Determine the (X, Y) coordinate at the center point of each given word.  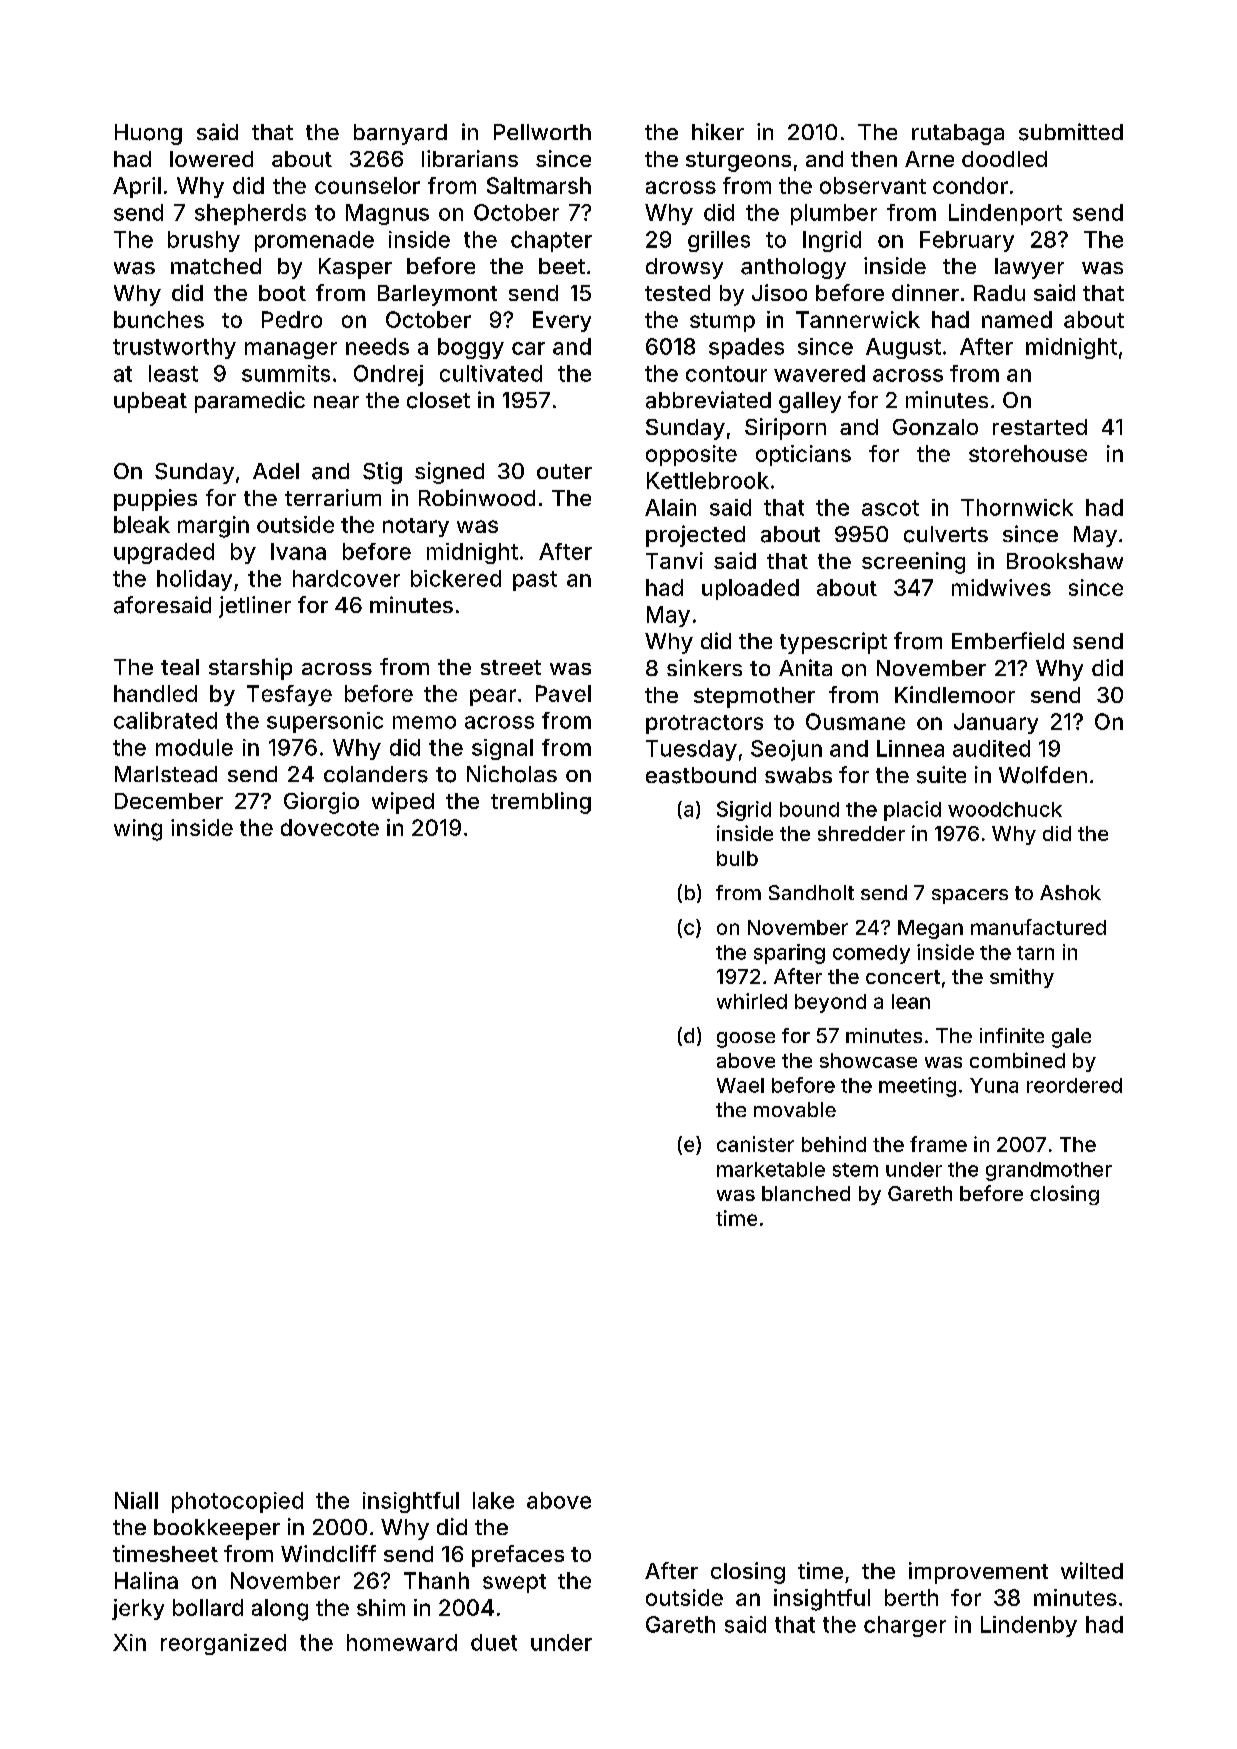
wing (138, 830)
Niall (136, 1500)
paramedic (250, 402)
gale (1071, 1038)
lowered (211, 159)
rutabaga (958, 134)
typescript (833, 643)
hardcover (346, 578)
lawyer (1029, 268)
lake (493, 1500)
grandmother (1049, 1171)
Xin (129, 1642)
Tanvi (674, 560)
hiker (718, 131)
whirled (752, 1001)
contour (726, 374)
